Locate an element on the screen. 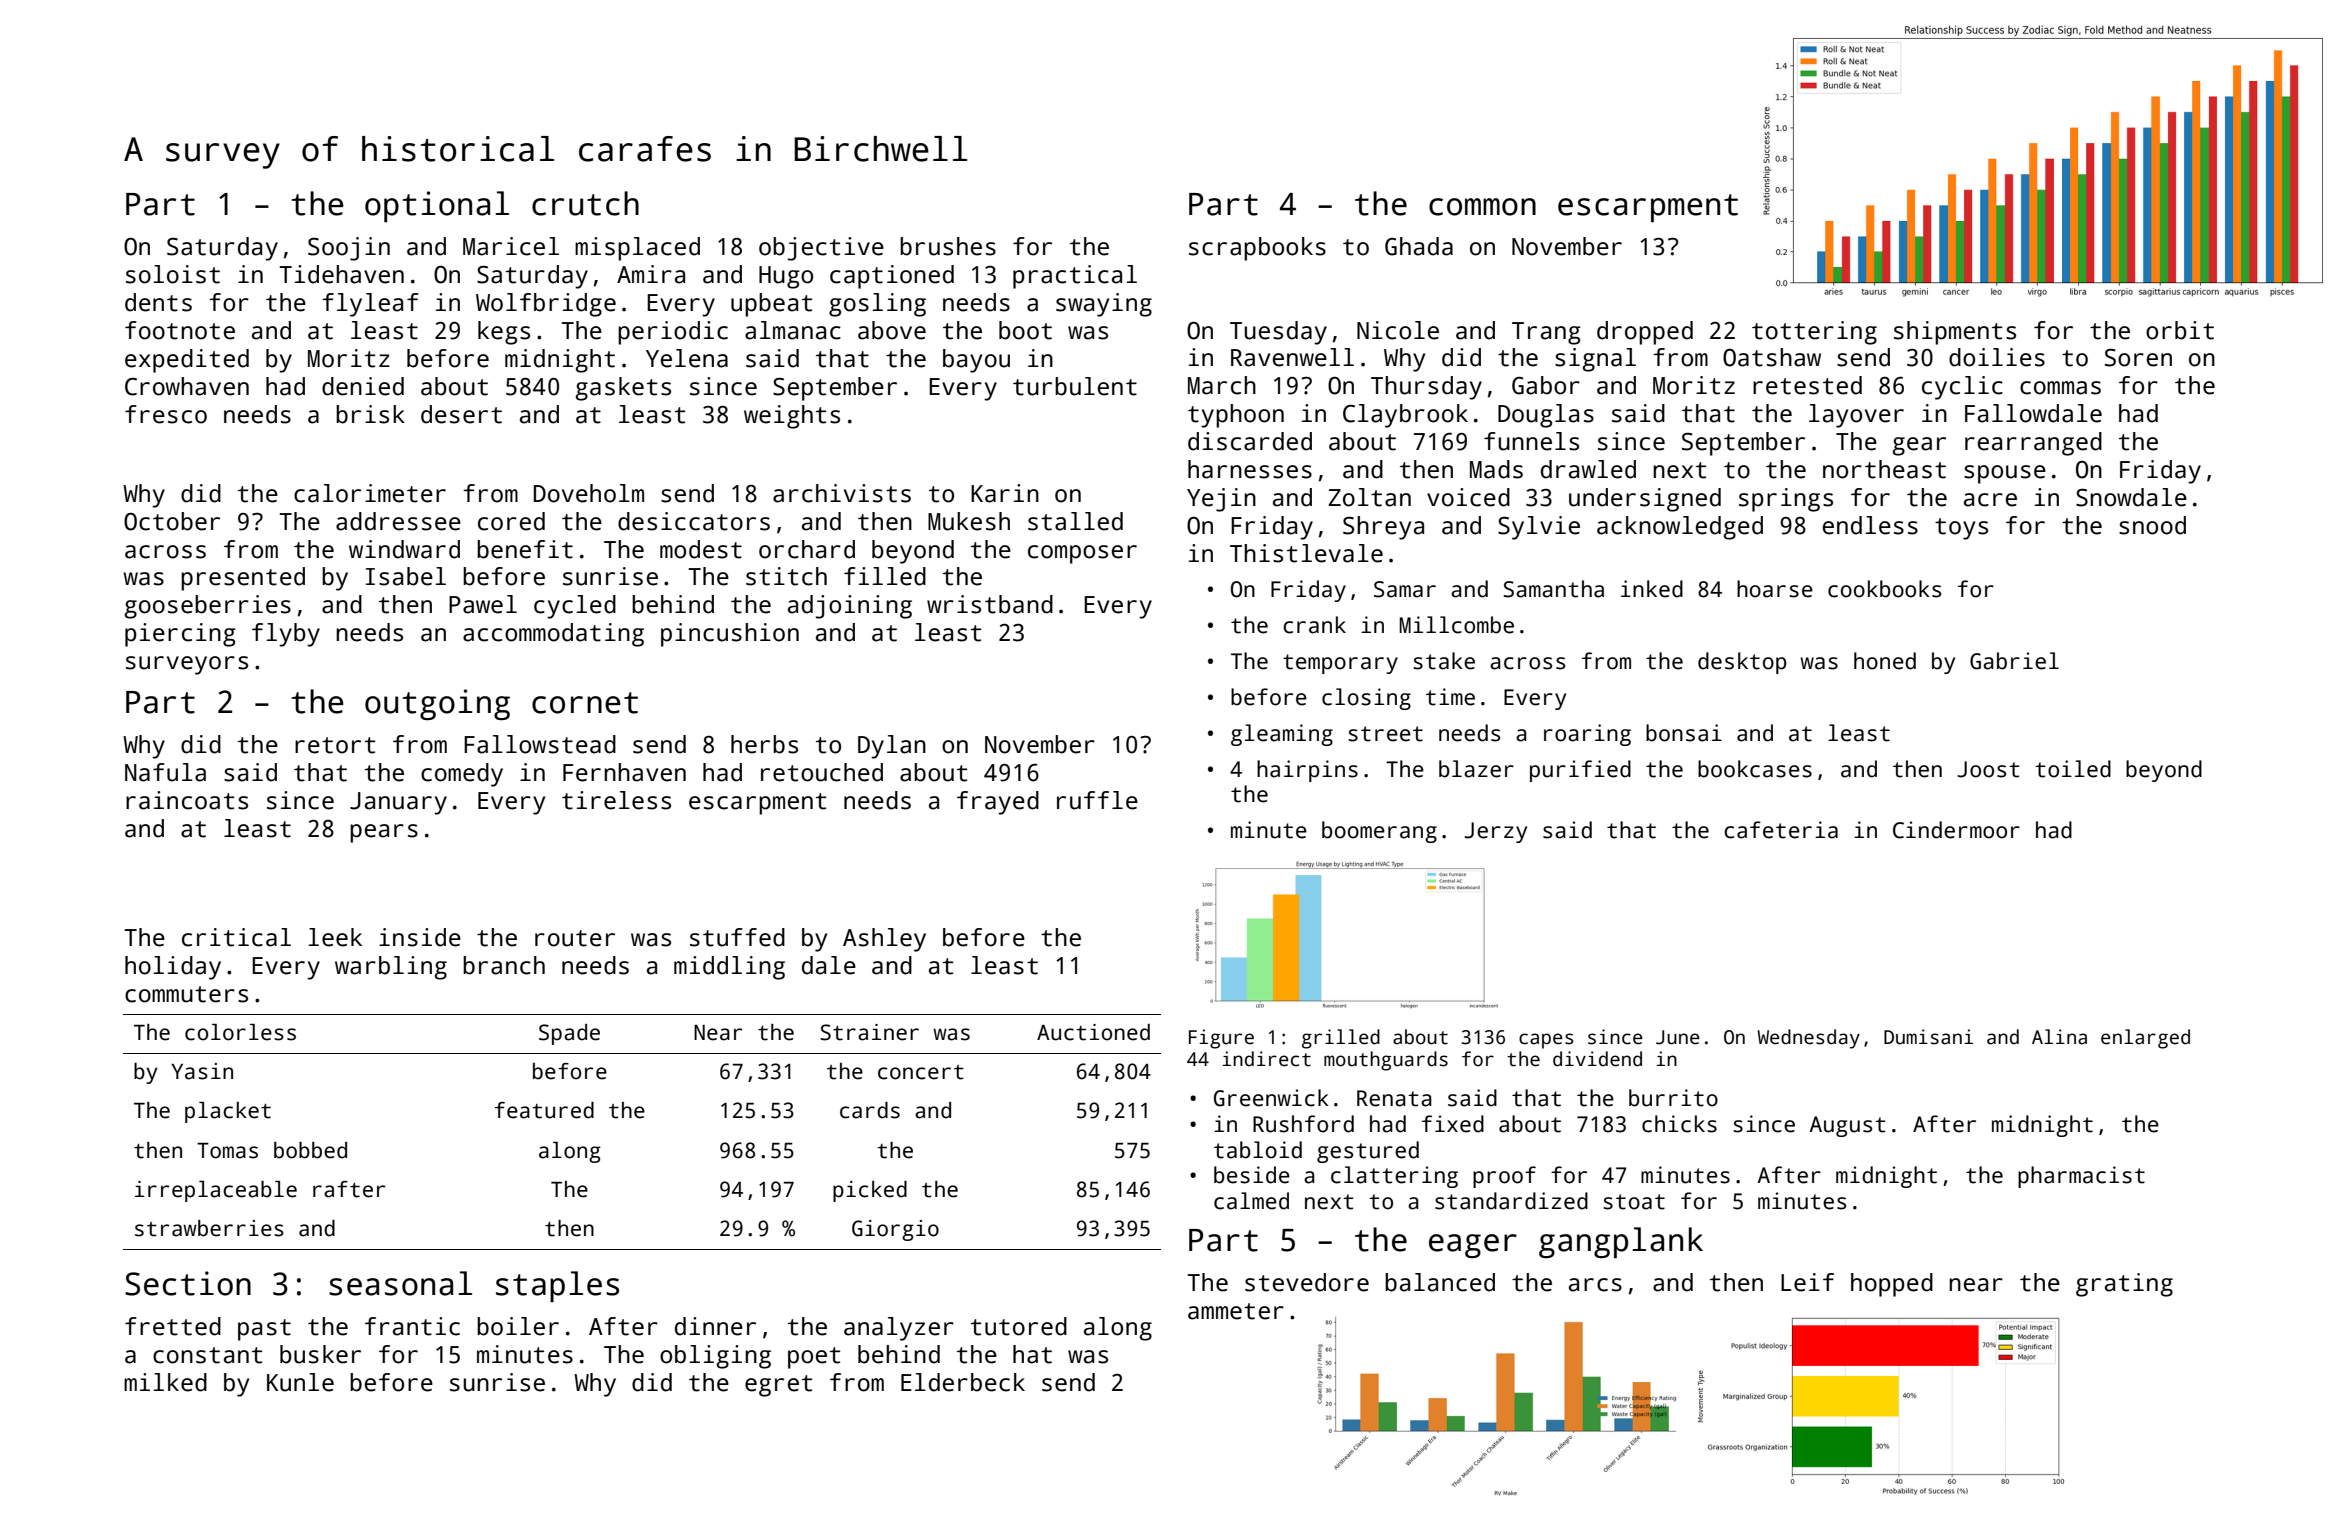  Thistlevale is located at coordinates (1306, 553).
